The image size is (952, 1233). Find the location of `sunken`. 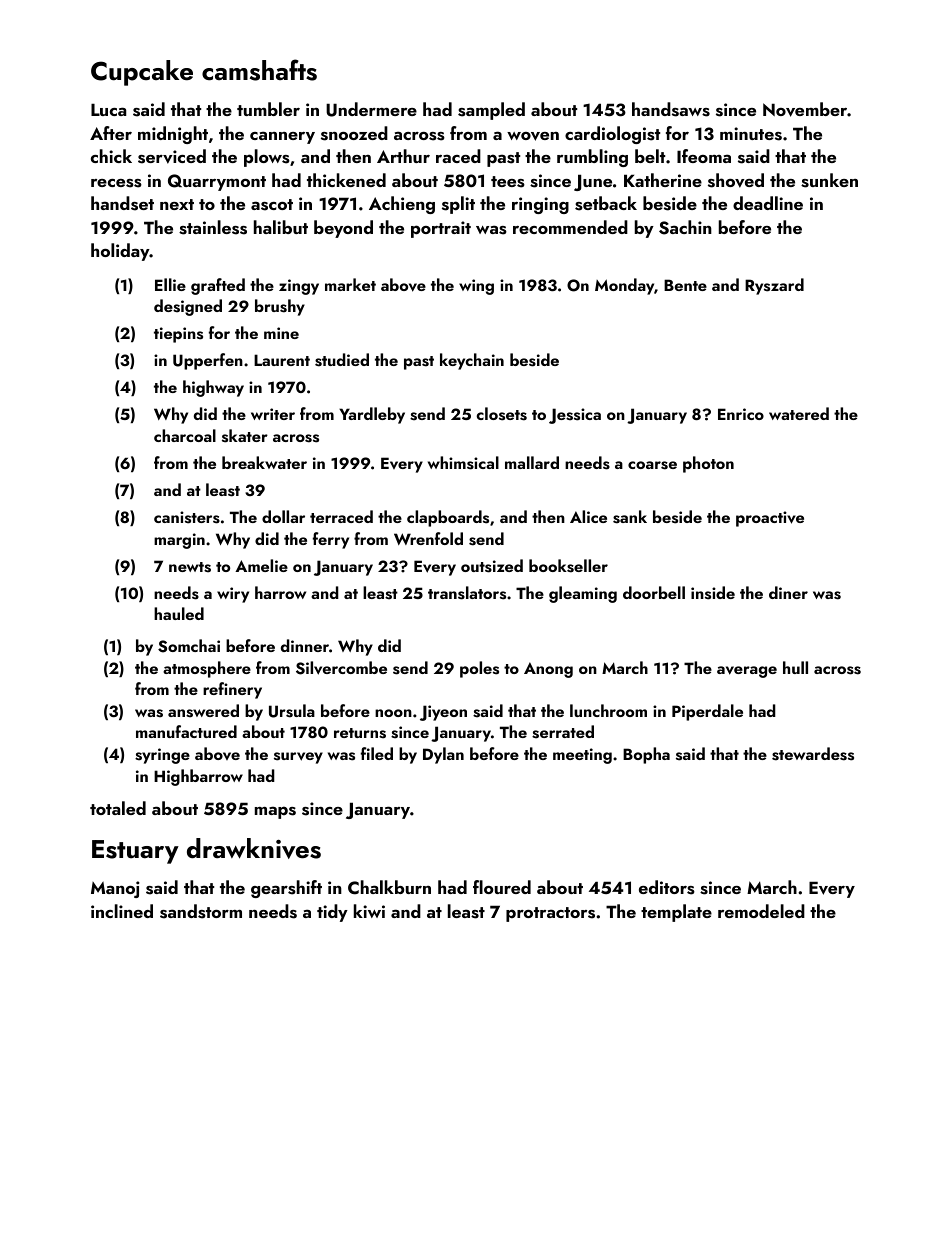

sunken is located at coordinates (829, 180).
